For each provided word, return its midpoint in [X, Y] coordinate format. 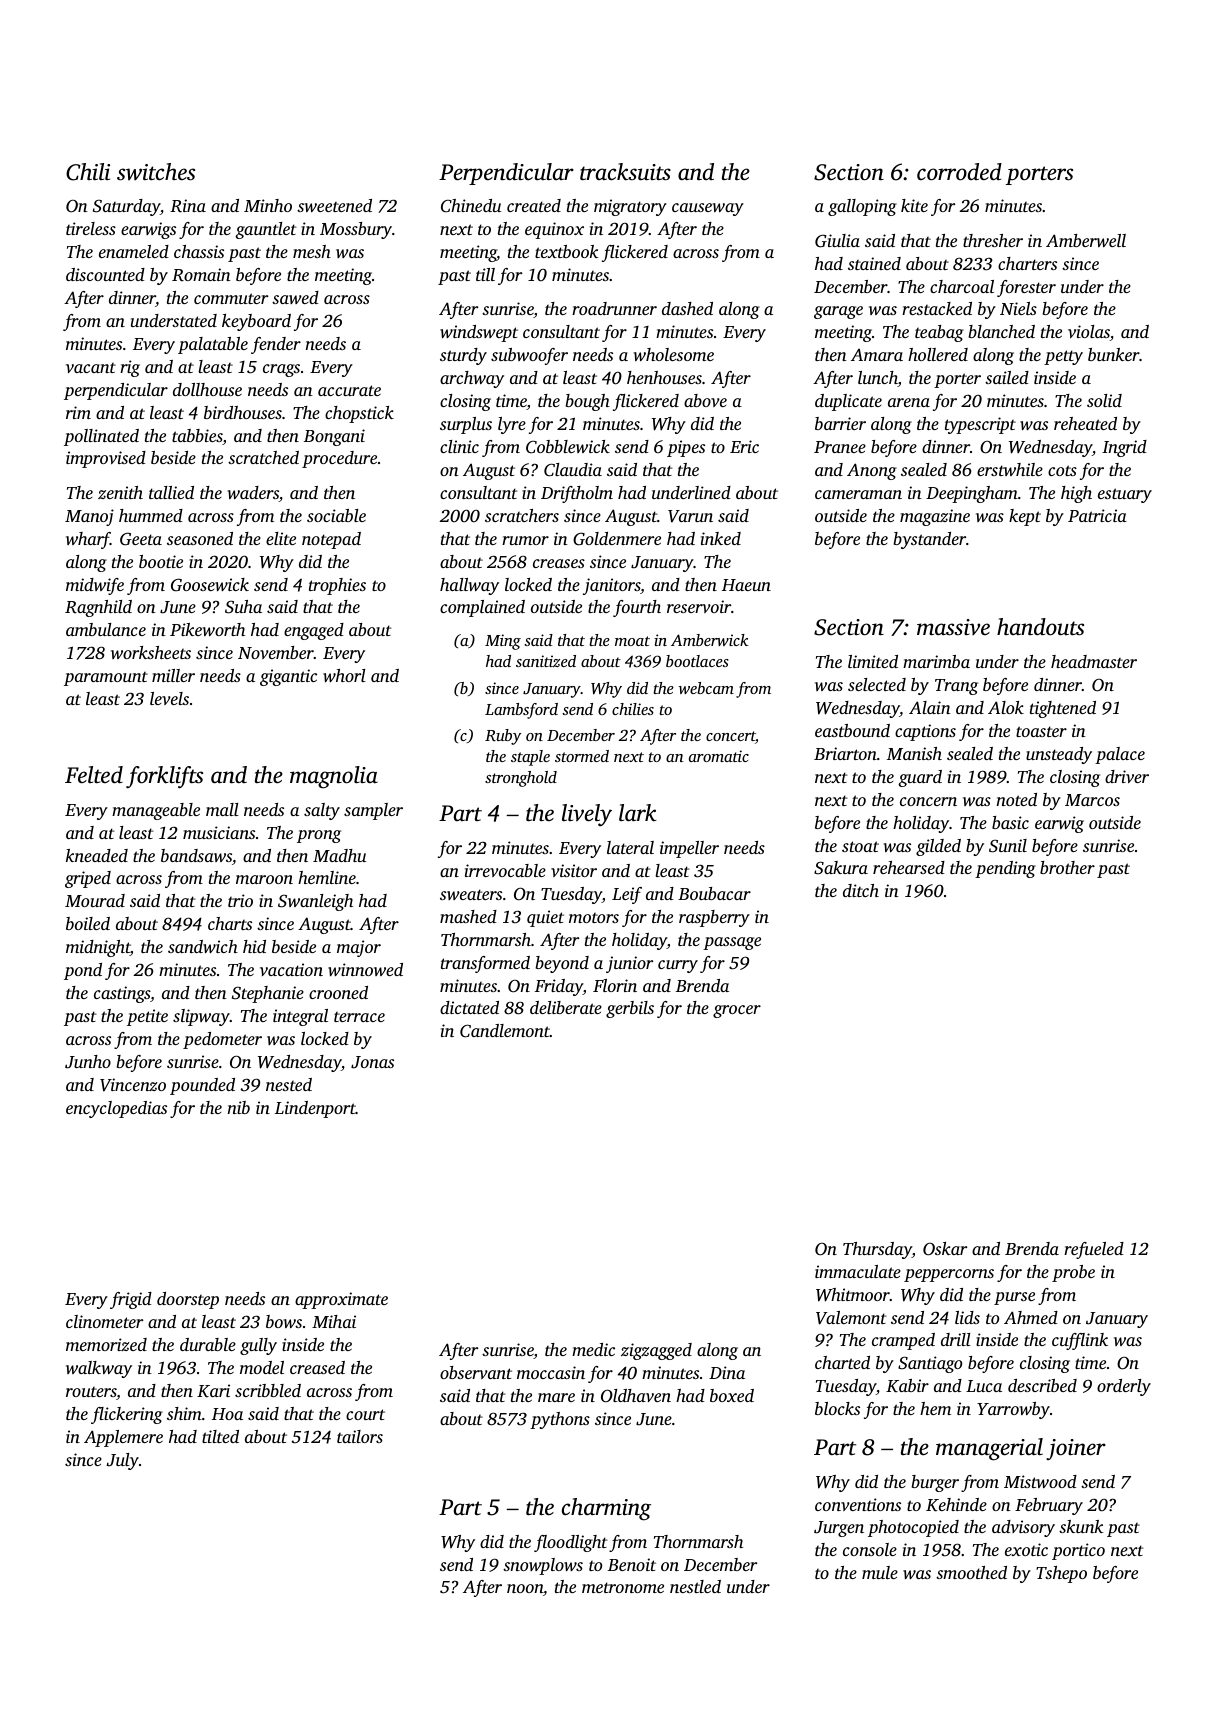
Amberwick [710, 640]
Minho [268, 205]
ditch [861, 890]
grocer [737, 1011]
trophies [337, 586]
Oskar [945, 1249]
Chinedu [471, 206]
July [123, 1461]
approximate [341, 1300]
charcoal [962, 286]
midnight [98, 948]
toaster [1041, 731]
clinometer [104, 1321]
